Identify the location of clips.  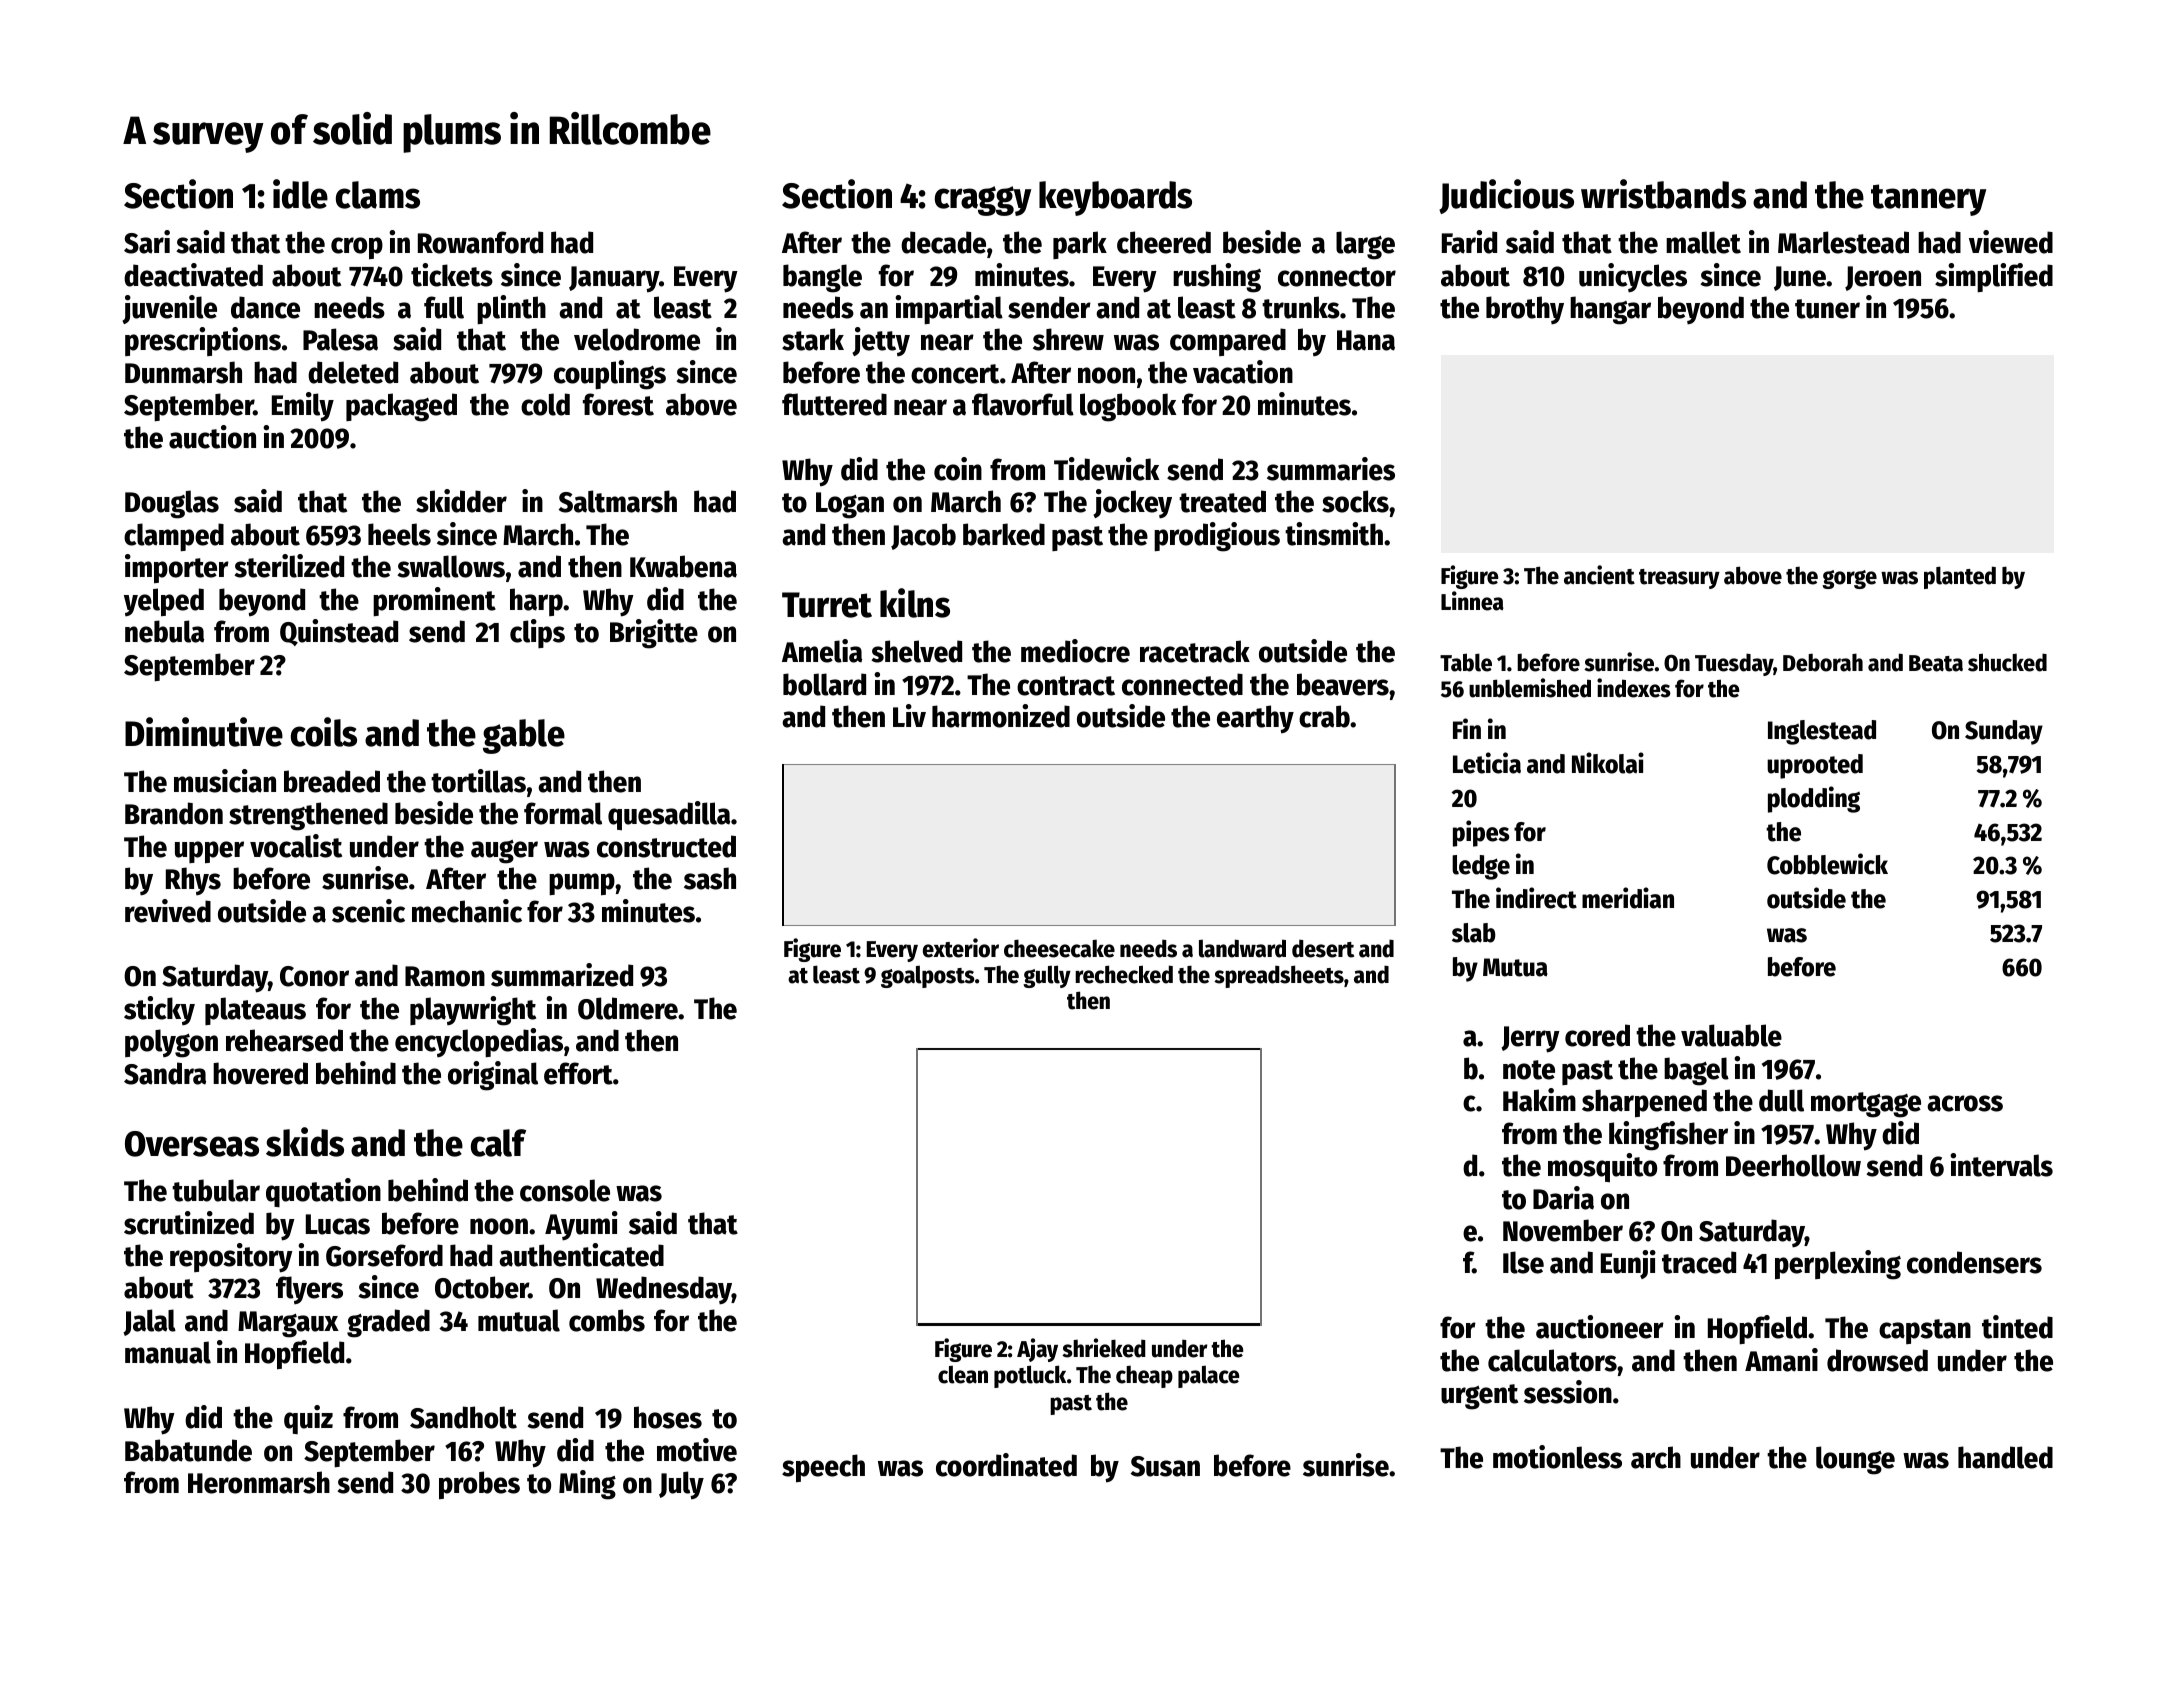
(537, 633).
